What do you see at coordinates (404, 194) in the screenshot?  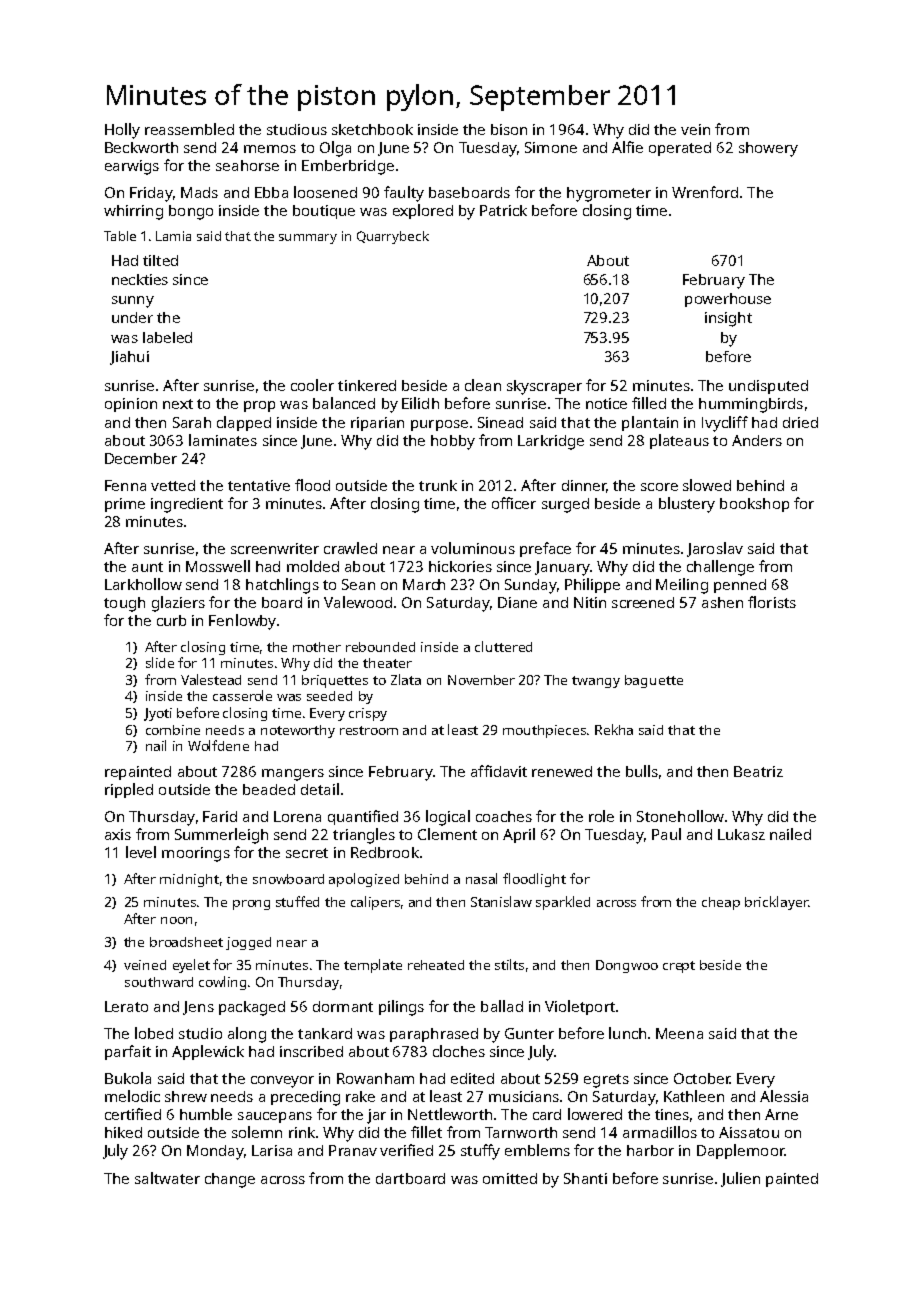 I see `faulty` at bounding box center [404, 194].
